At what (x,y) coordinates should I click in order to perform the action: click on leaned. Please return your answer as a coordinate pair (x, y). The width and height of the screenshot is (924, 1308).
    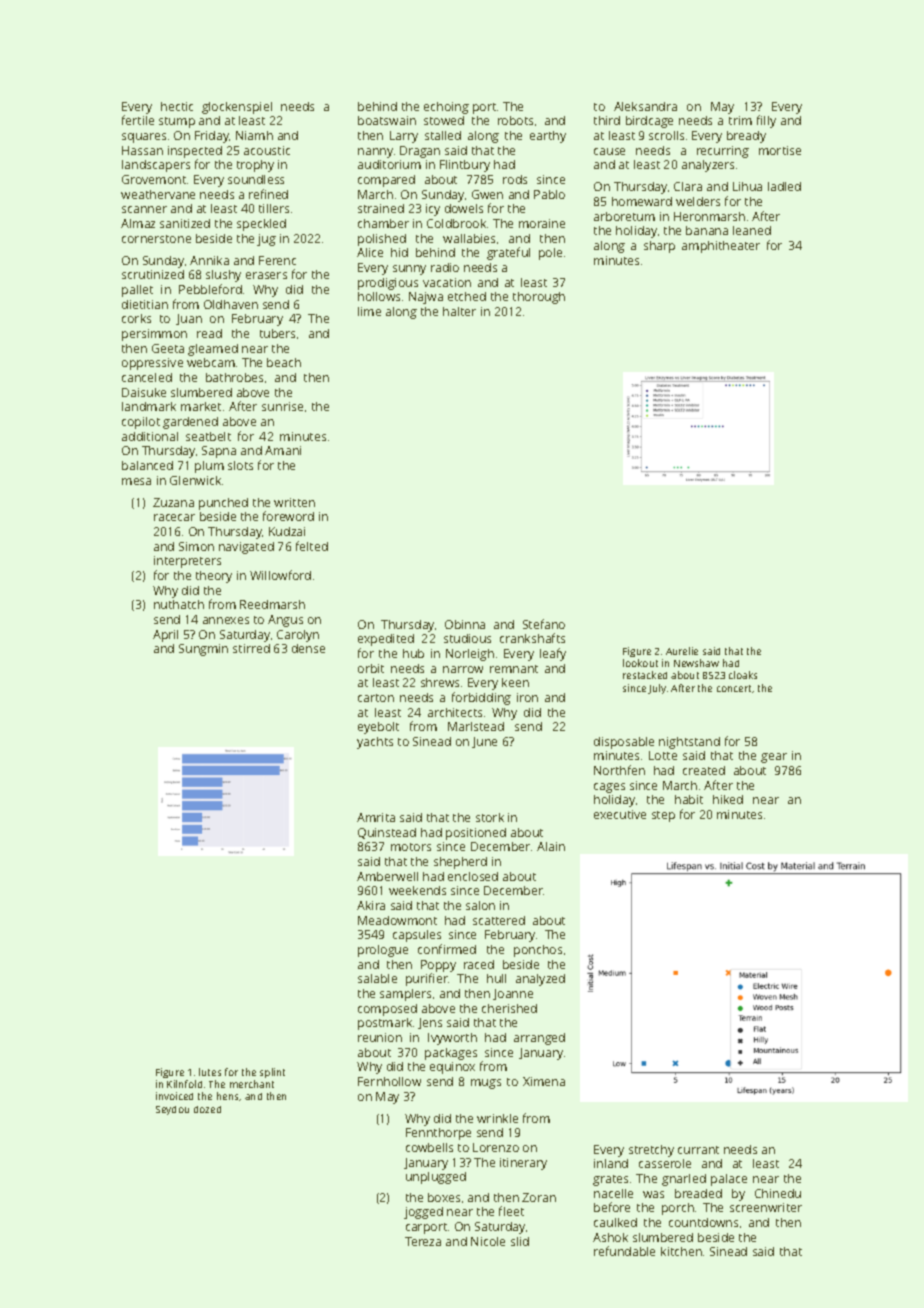
    Looking at the image, I should click on (752, 230).
